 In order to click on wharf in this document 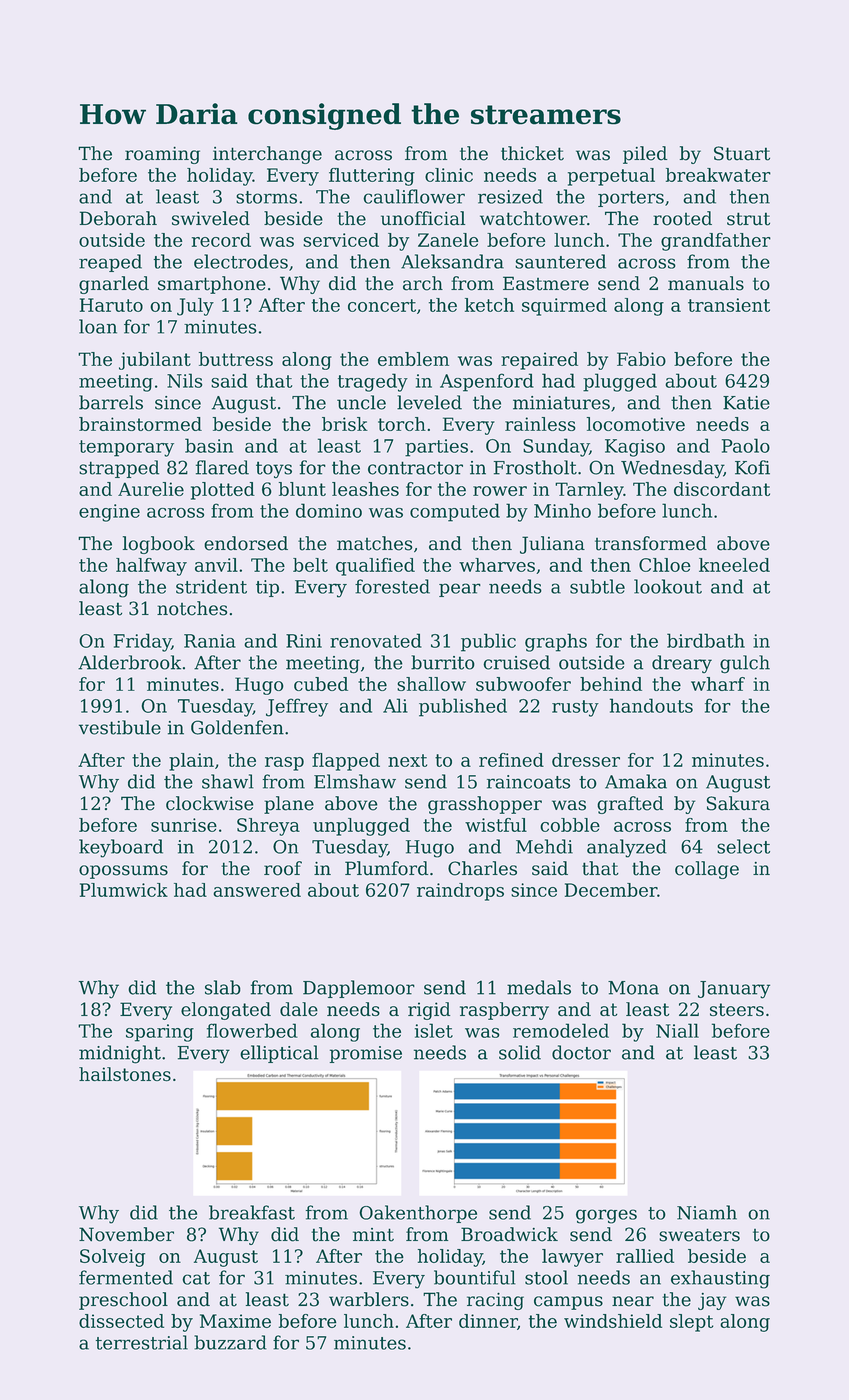, I will do `click(718, 684)`.
